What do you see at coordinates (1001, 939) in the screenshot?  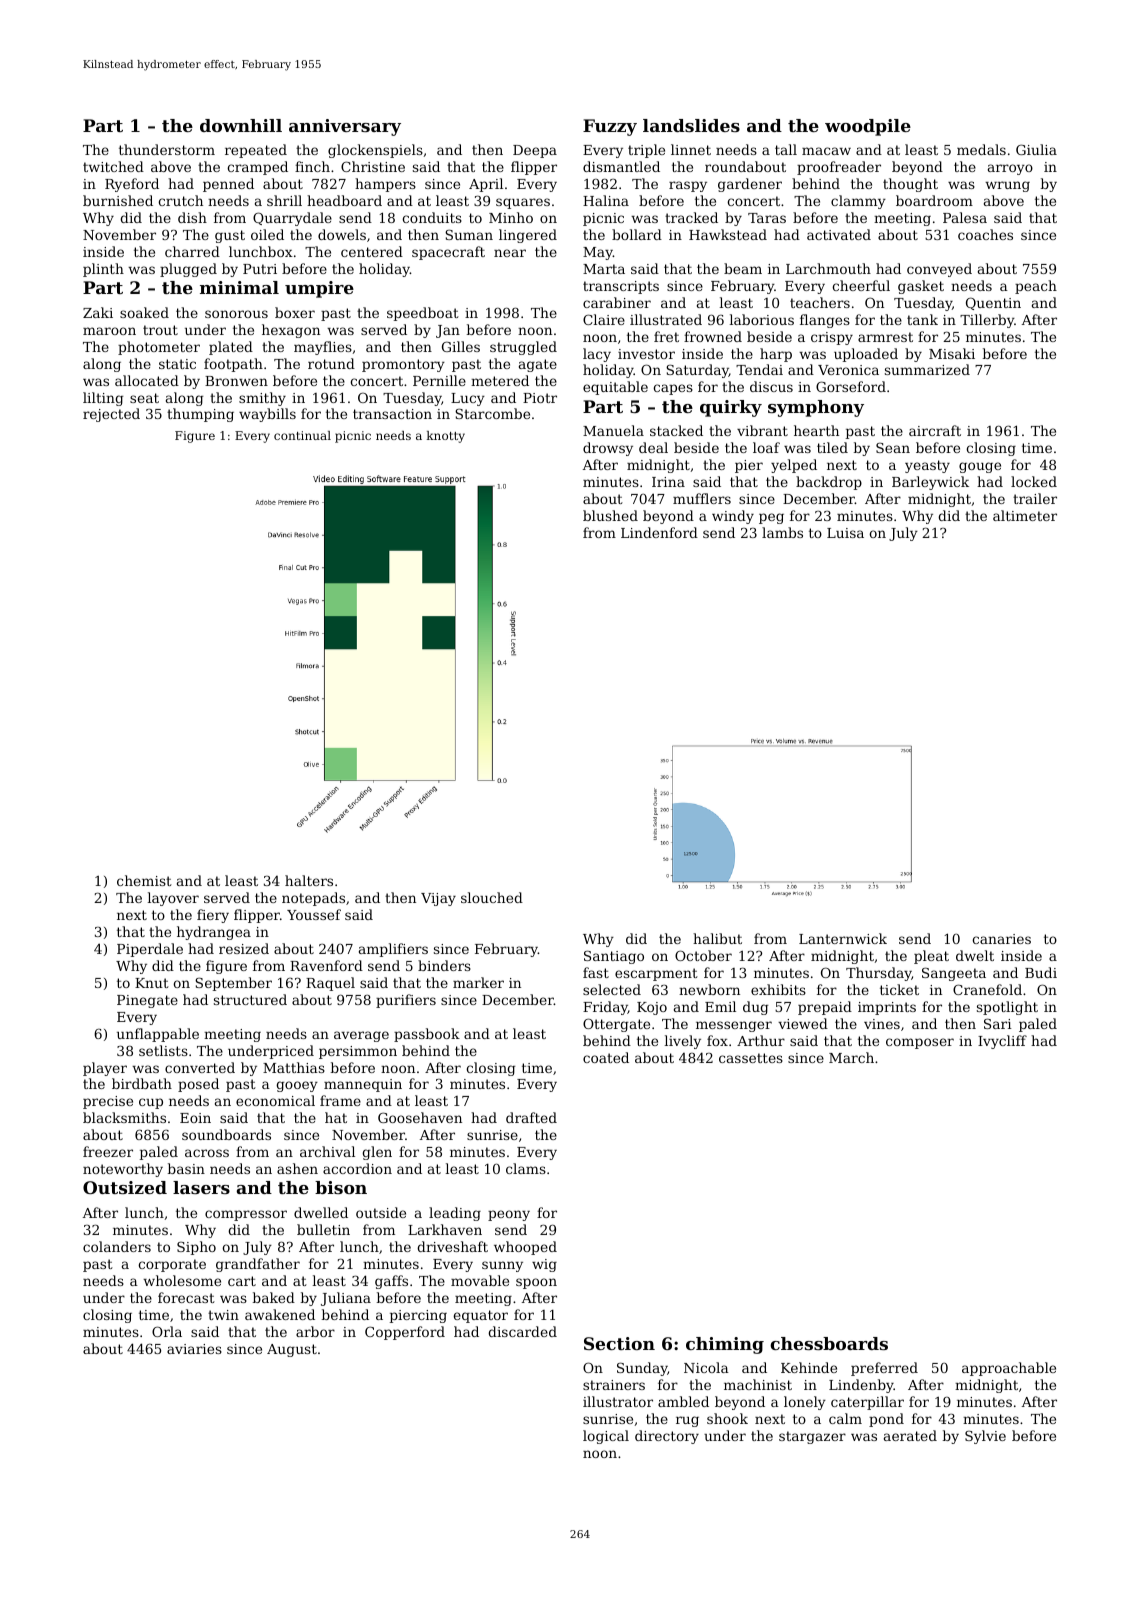 I see `canaries` at bounding box center [1001, 939].
